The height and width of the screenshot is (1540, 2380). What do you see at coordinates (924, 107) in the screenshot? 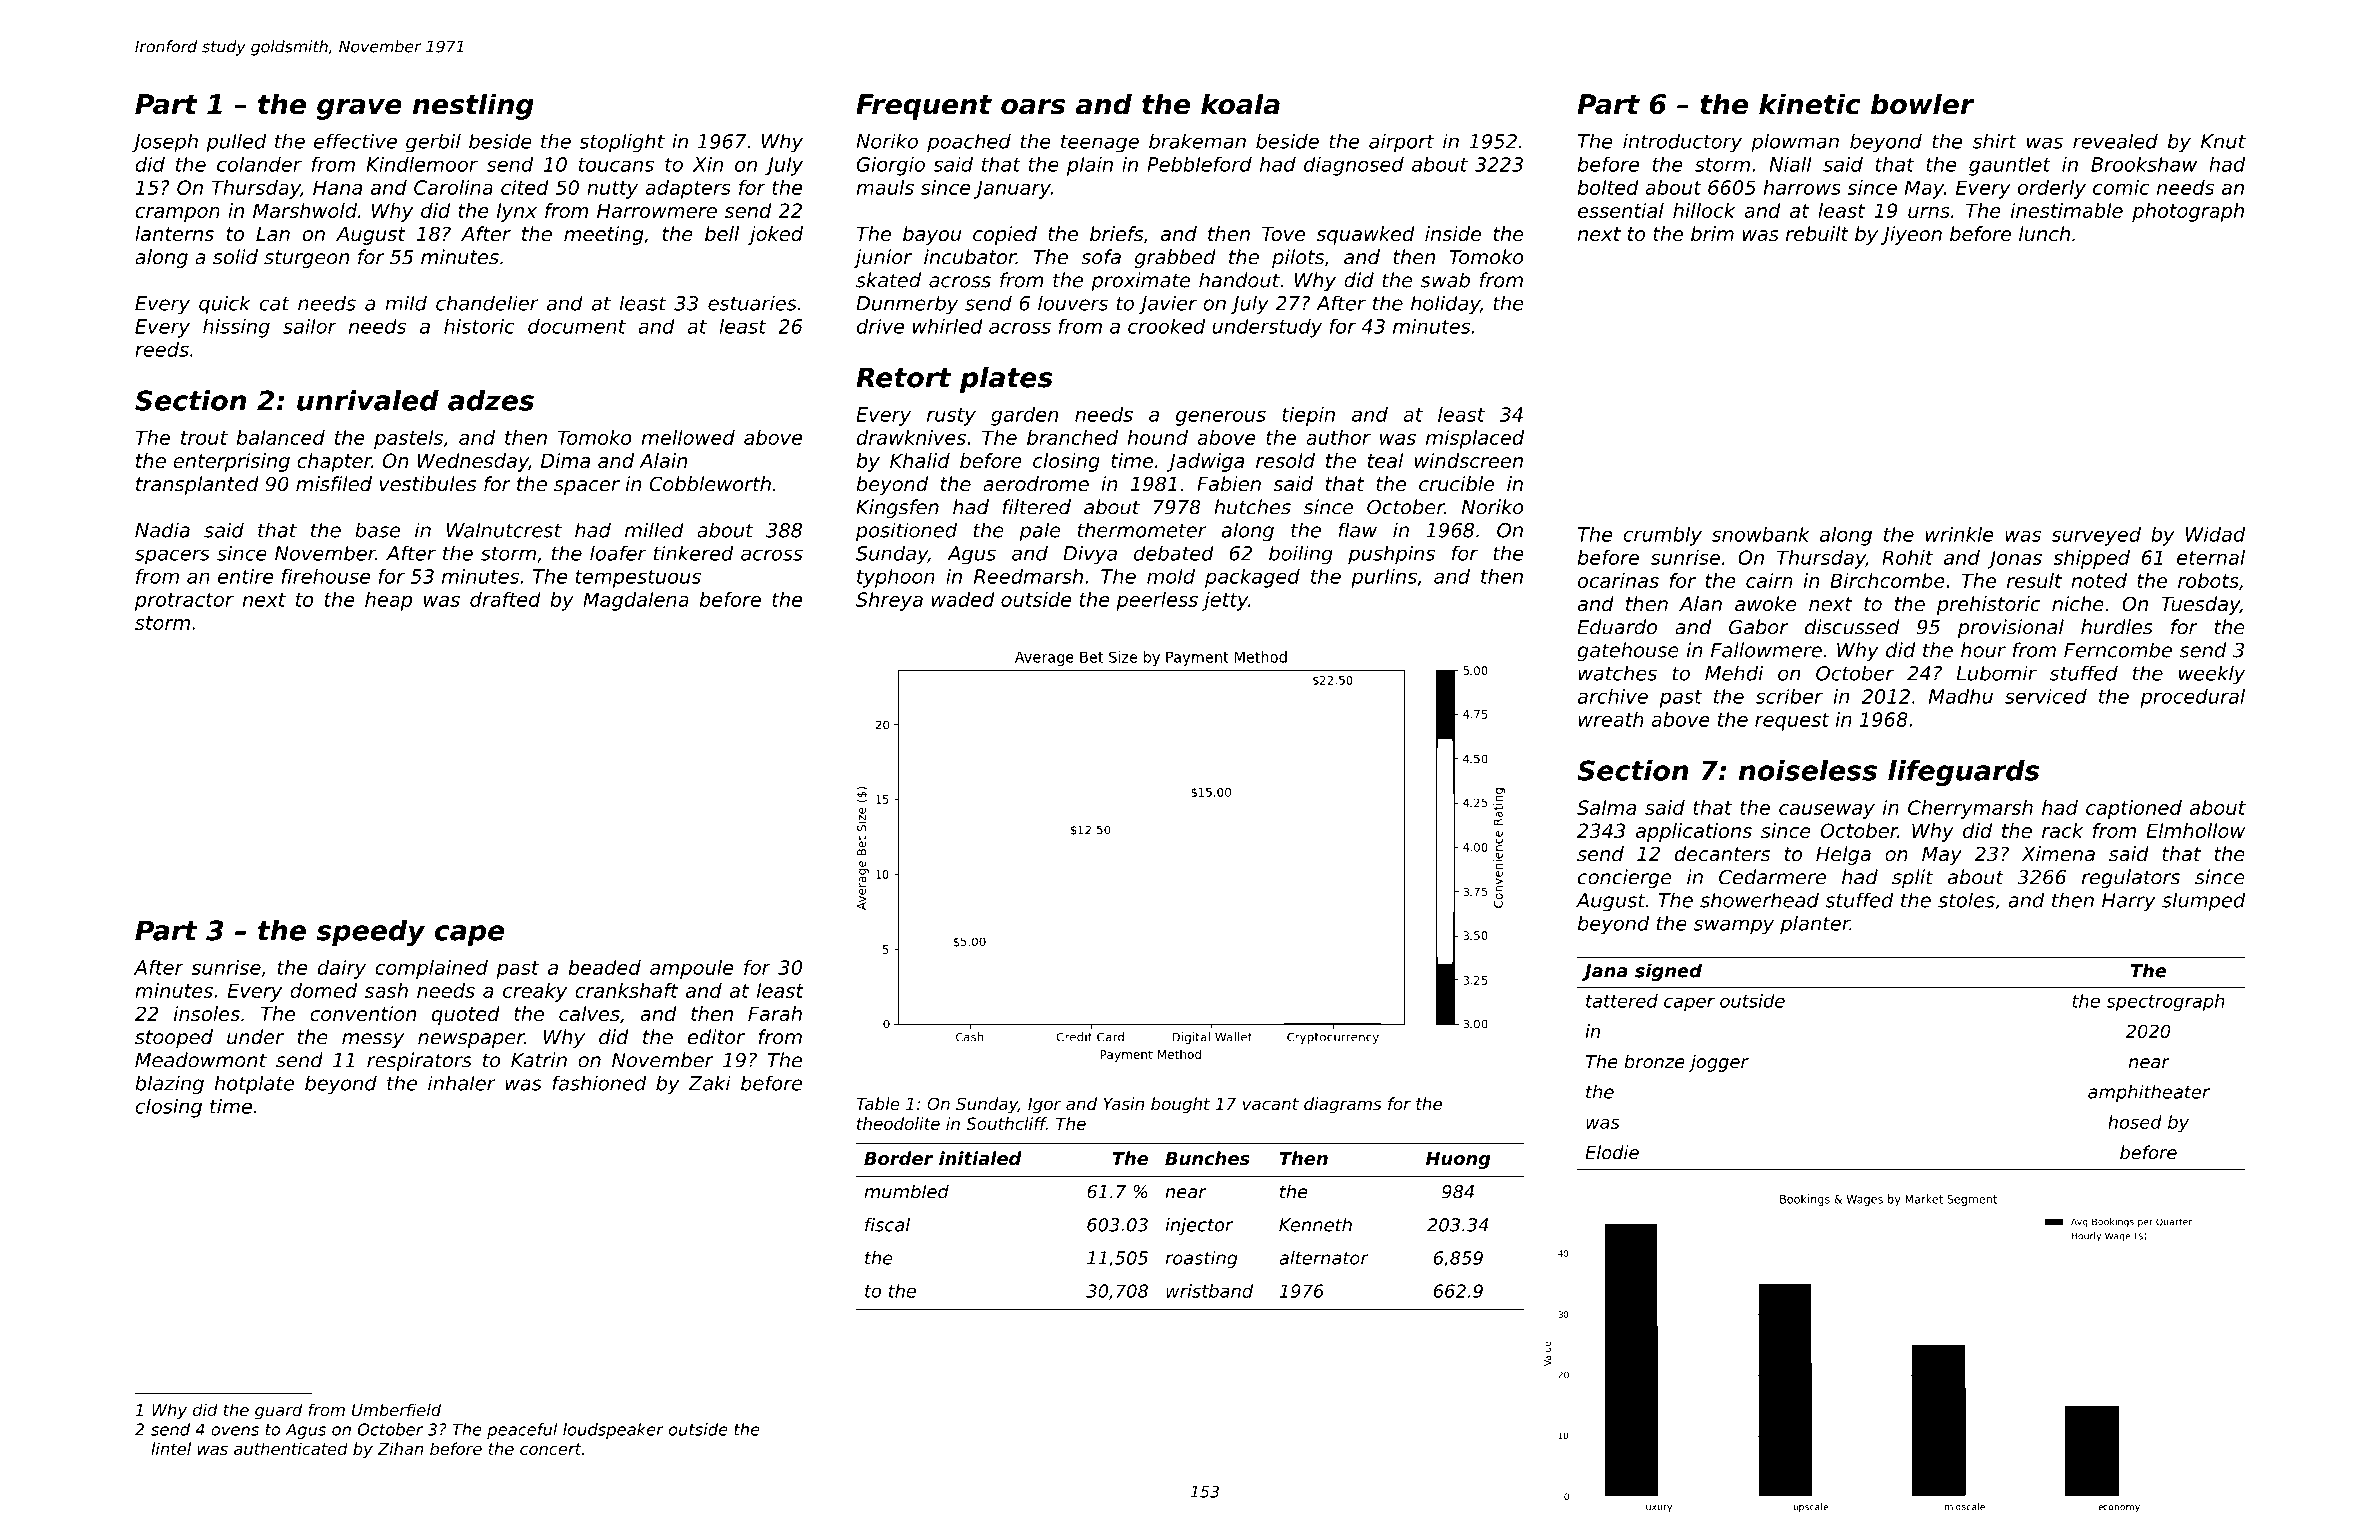
I see `Frequent` at bounding box center [924, 107].
